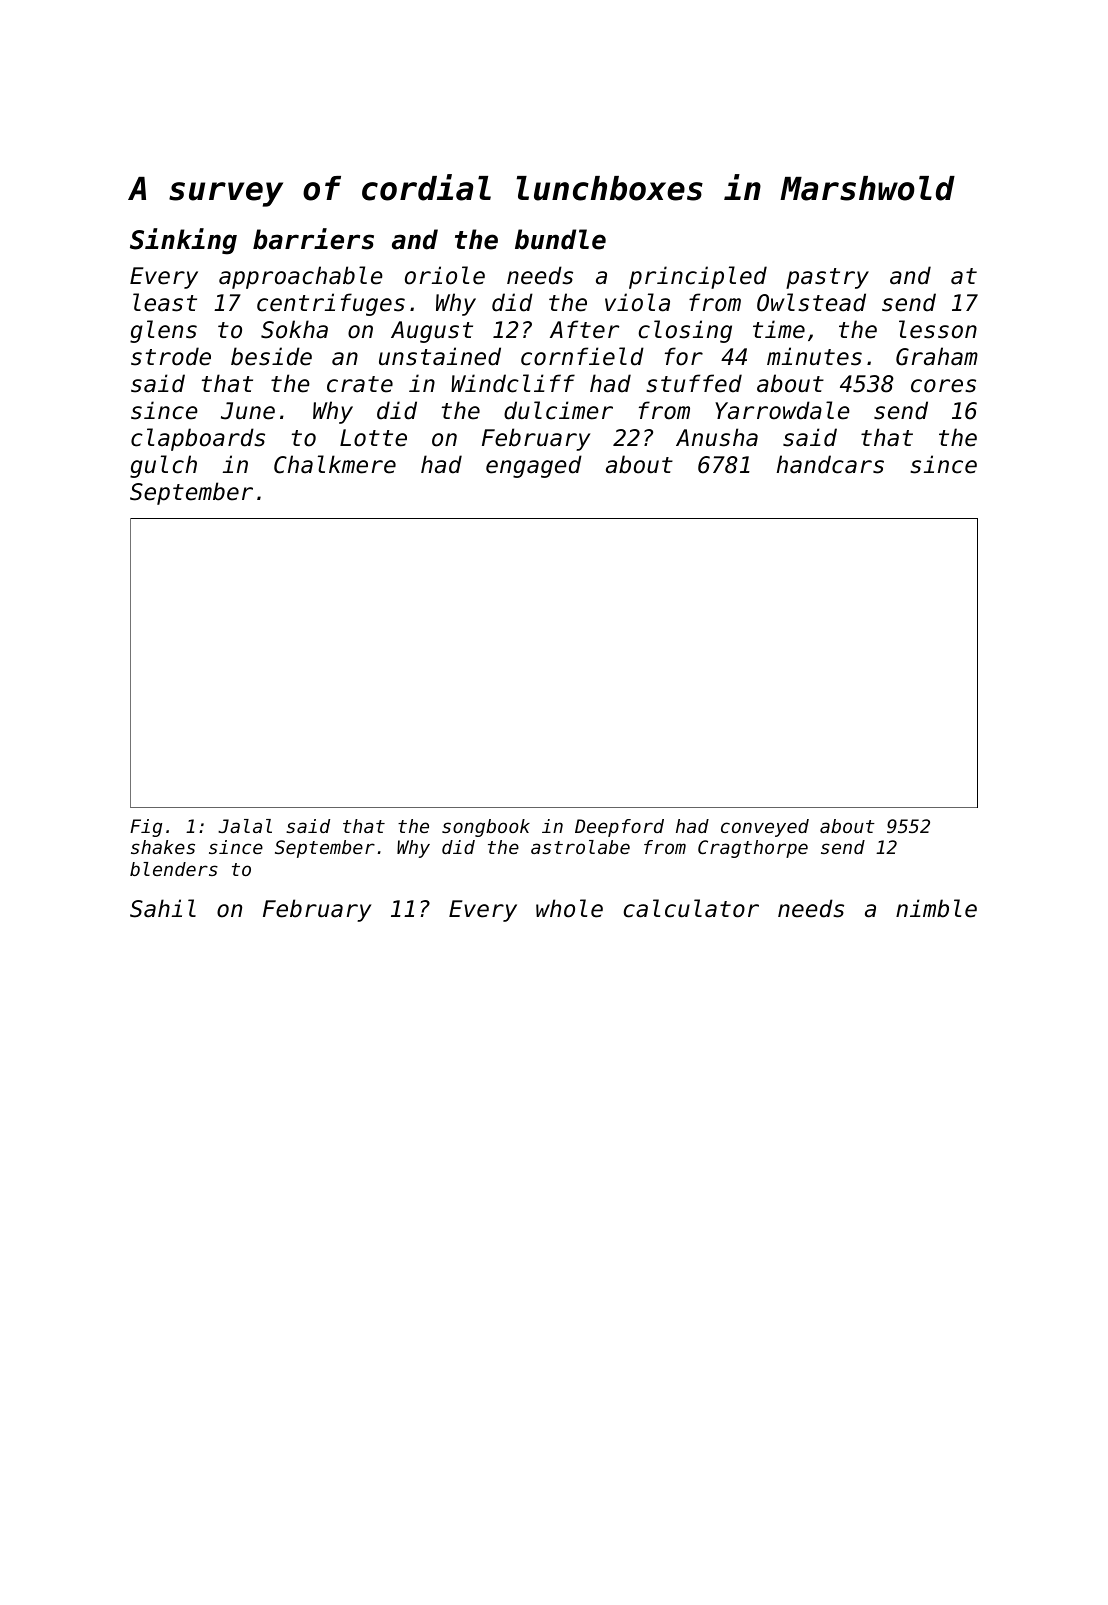 This screenshot has width=1108, height=1605. I want to click on engaged, so click(534, 466).
